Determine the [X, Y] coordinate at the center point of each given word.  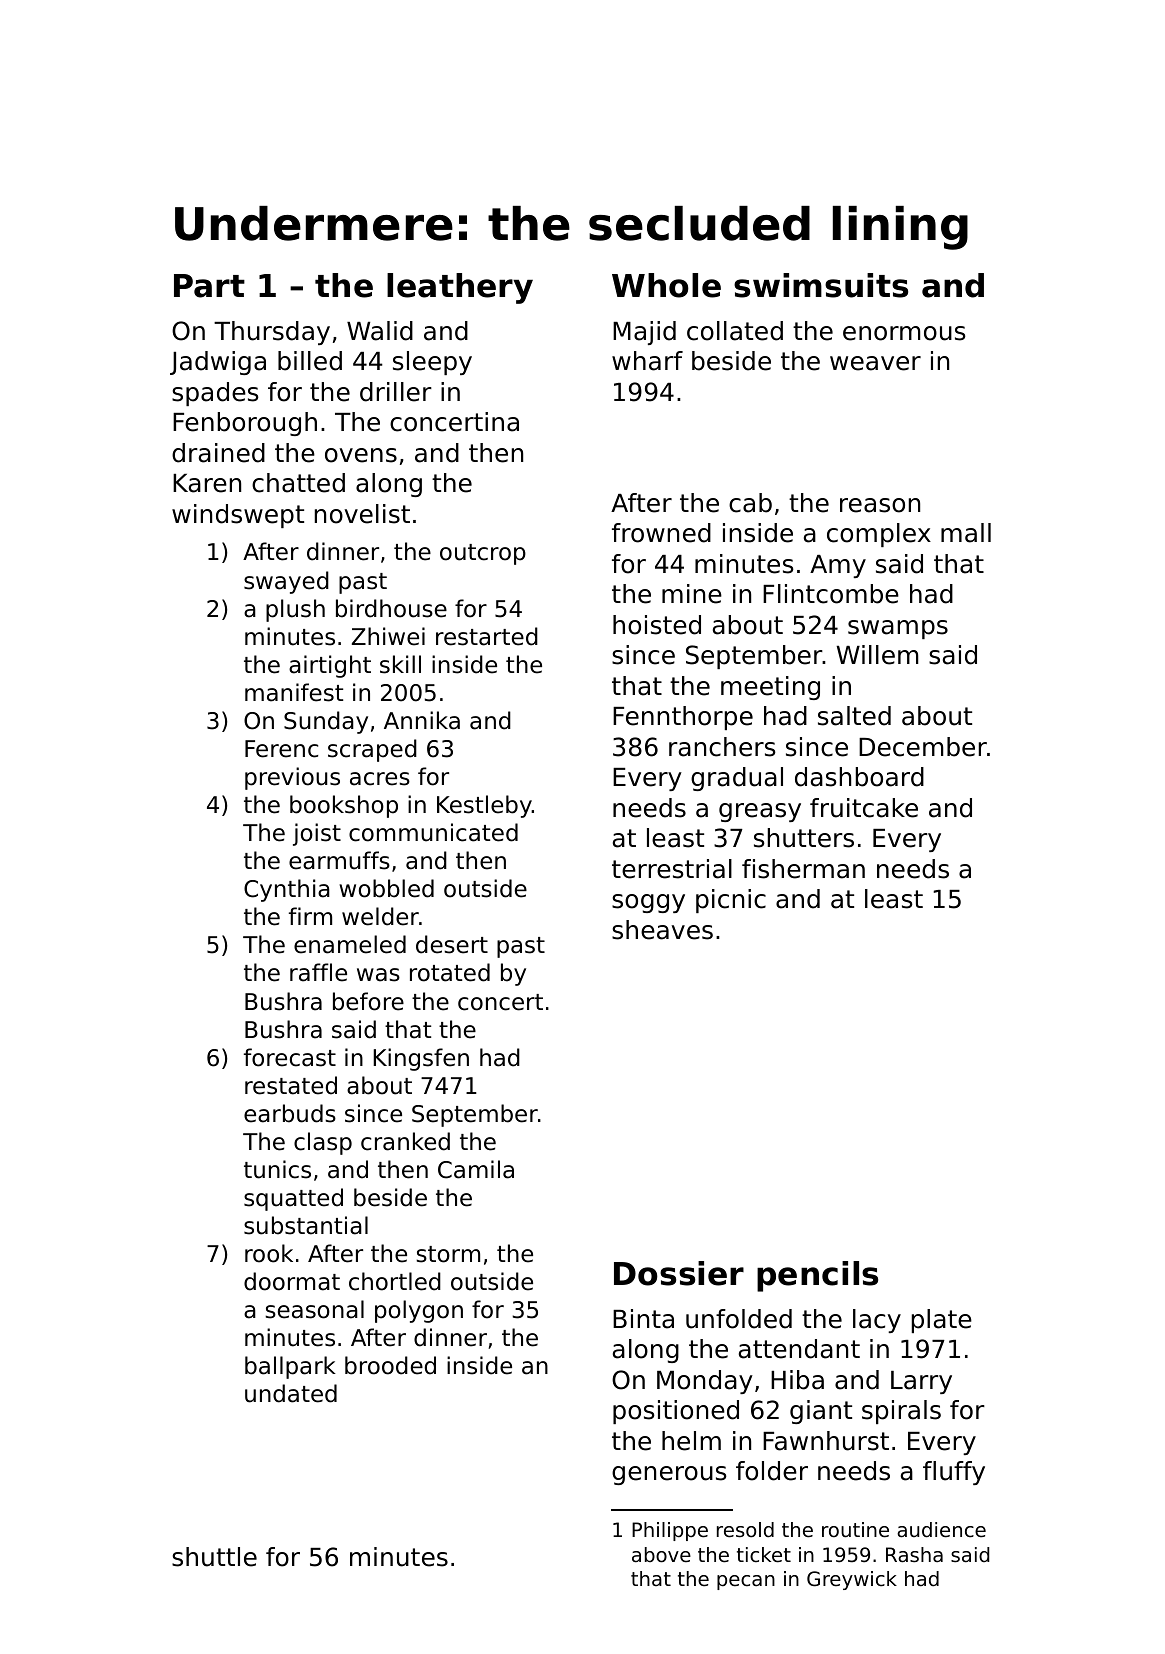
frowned [661, 533]
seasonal [314, 1309]
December [923, 747]
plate [942, 1321]
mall [966, 533]
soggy [648, 903]
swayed [286, 582]
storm [448, 1254]
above [661, 1555]
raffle [318, 972]
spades [215, 394]
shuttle [214, 1557]
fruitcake [864, 808]
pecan [746, 1582]
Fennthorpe [683, 718]
